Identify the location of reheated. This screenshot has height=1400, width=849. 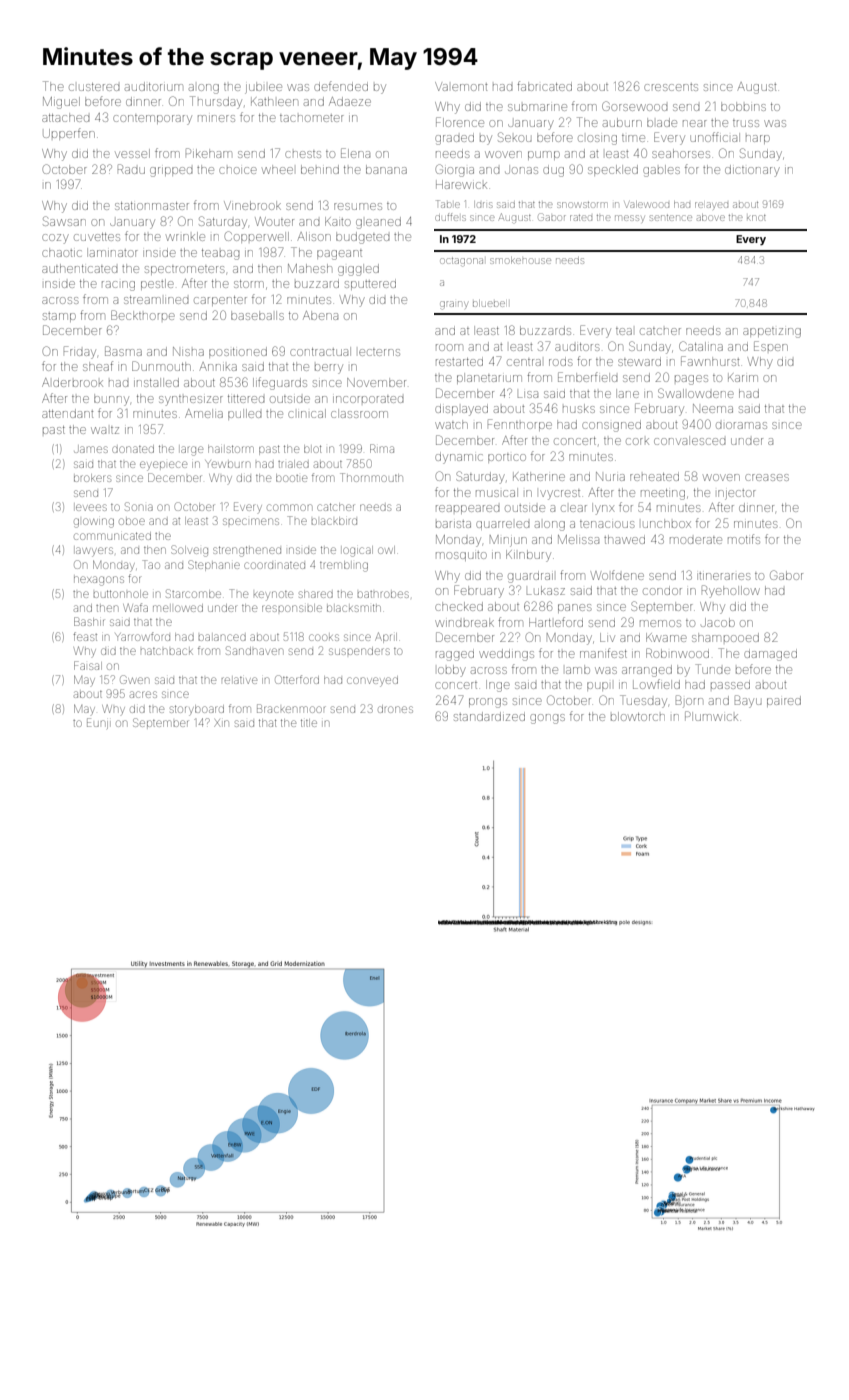
(654, 477).
